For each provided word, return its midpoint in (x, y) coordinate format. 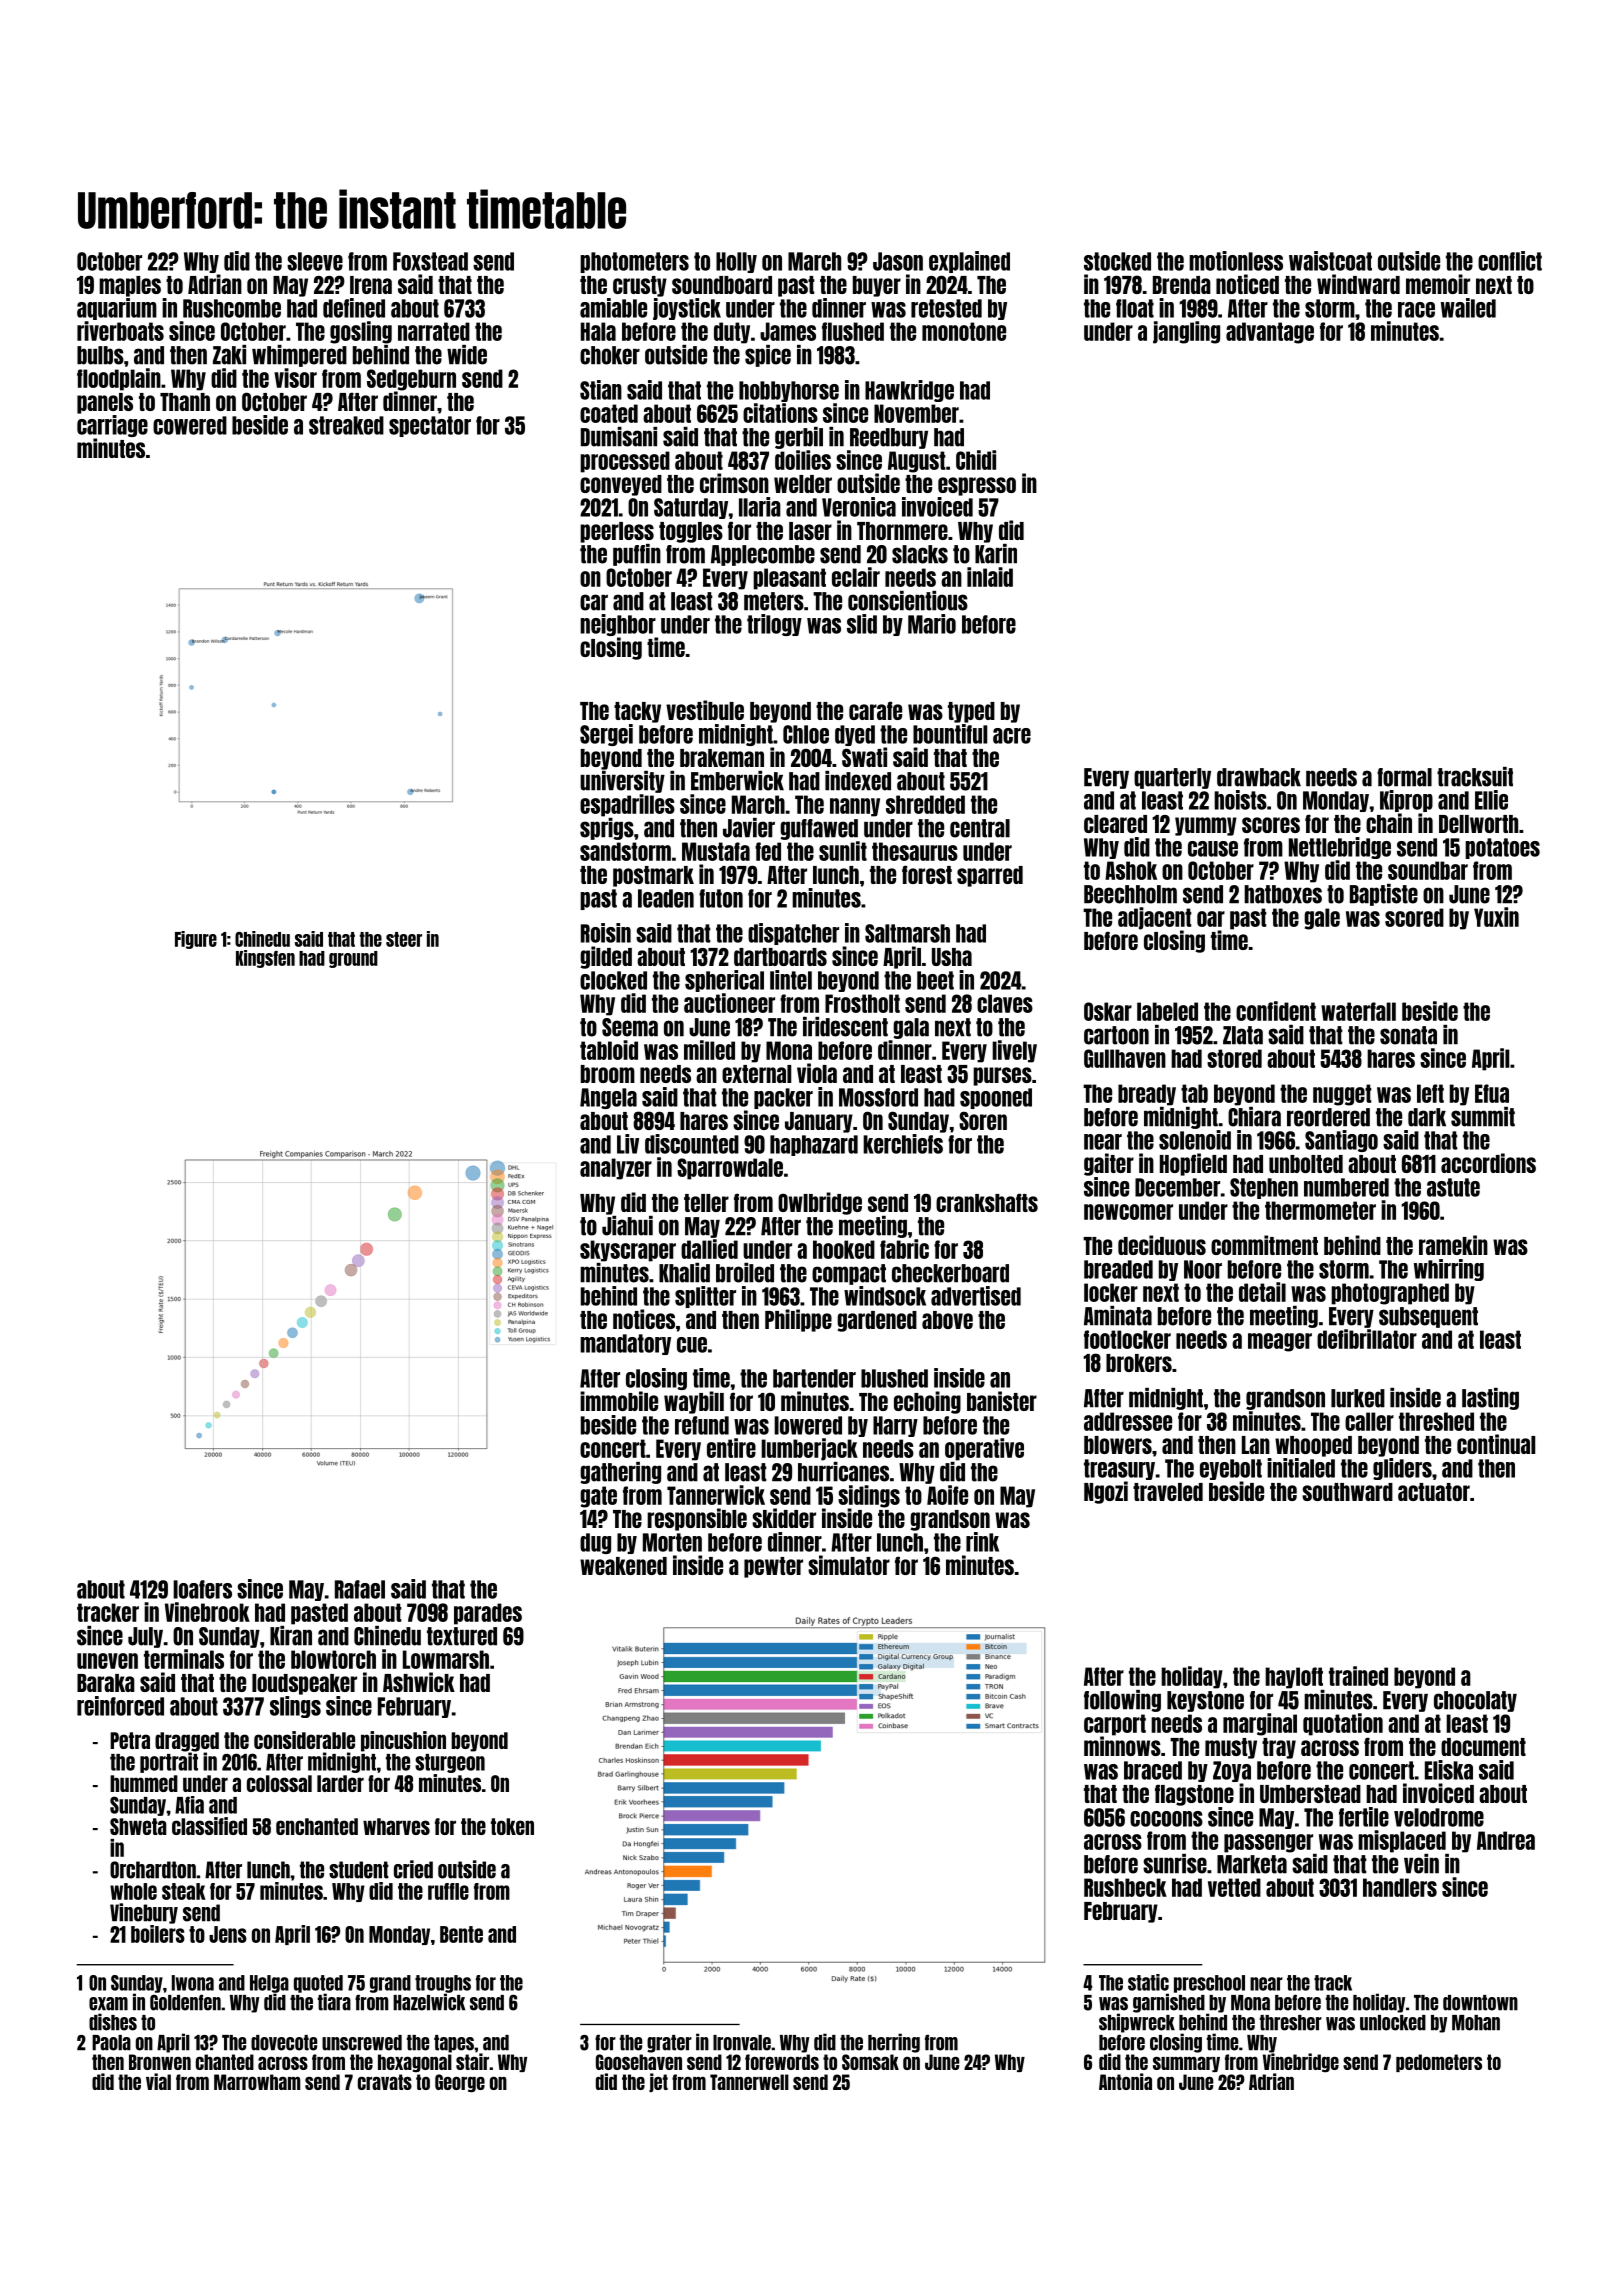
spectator (430, 426)
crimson (734, 483)
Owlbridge (820, 1203)
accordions (1488, 1163)
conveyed (621, 485)
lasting (1490, 1399)
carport (1115, 1725)
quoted (318, 1984)
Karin (996, 554)
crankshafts (987, 1202)
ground (353, 959)
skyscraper (628, 1251)
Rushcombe (232, 308)
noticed (1247, 284)
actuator (1434, 1492)
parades (488, 1614)
